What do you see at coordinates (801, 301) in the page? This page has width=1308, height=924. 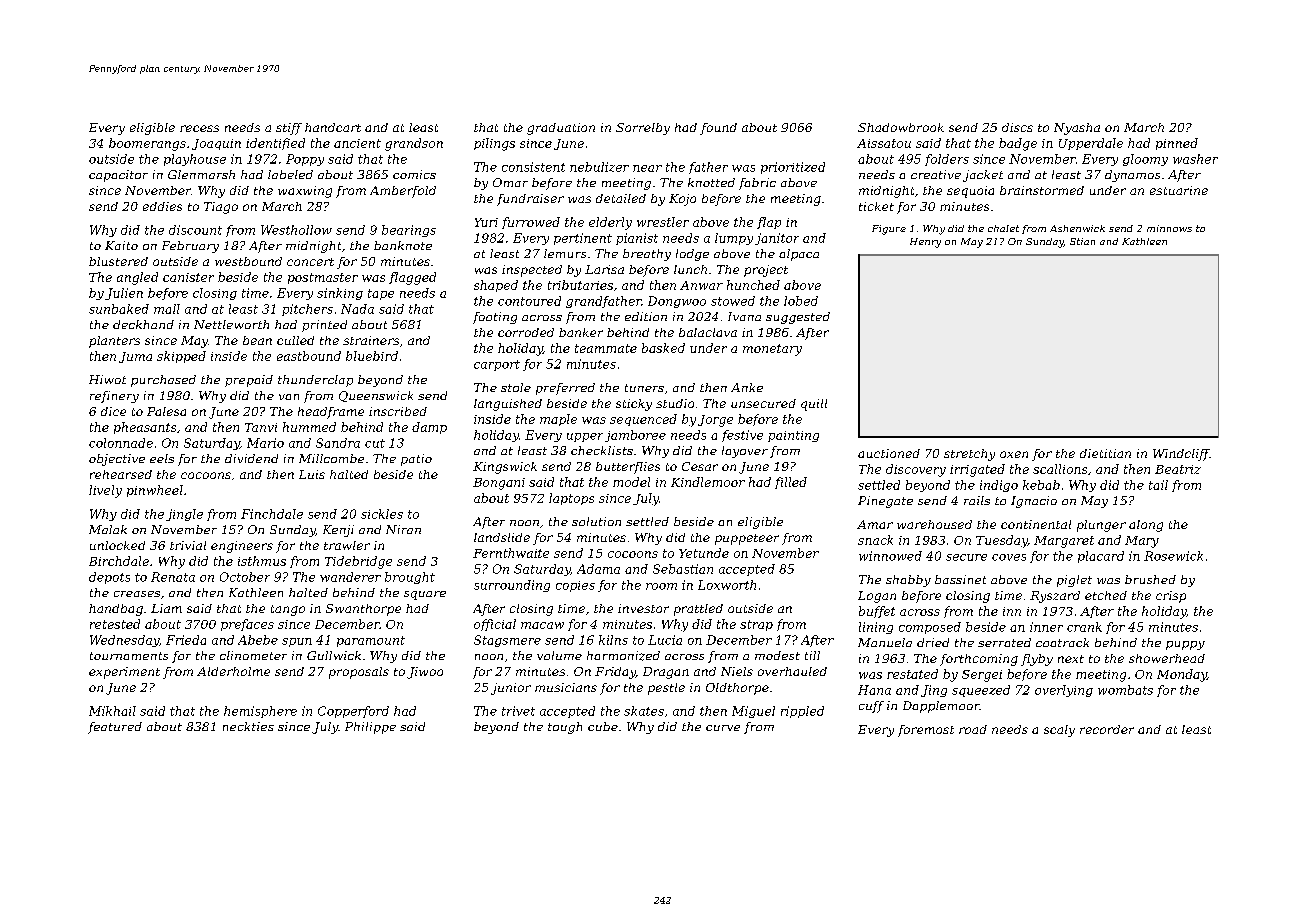 I see `lobed` at bounding box center [801, 301].
